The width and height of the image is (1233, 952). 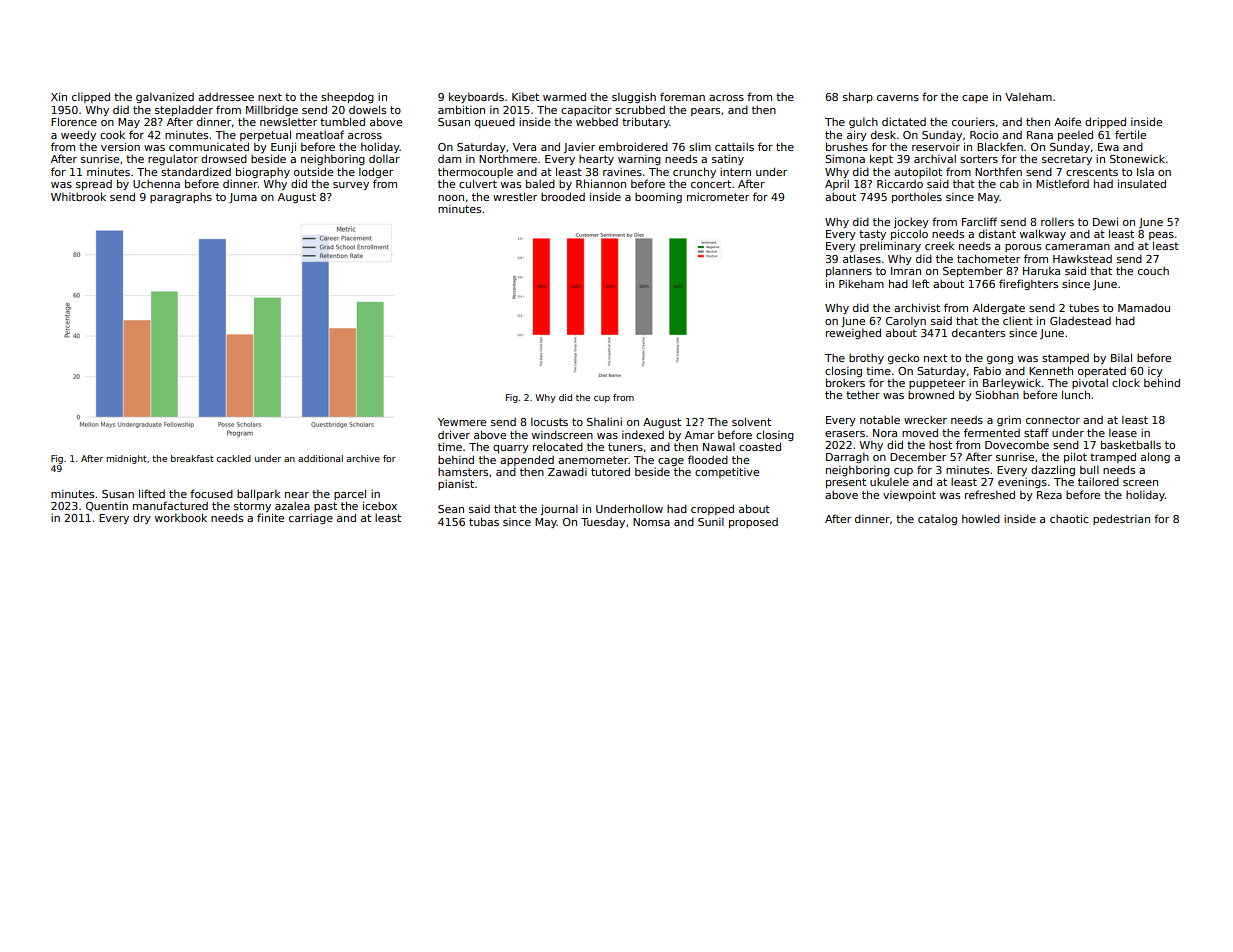 I want to click on Nawal, so click(x=719, y=447).
